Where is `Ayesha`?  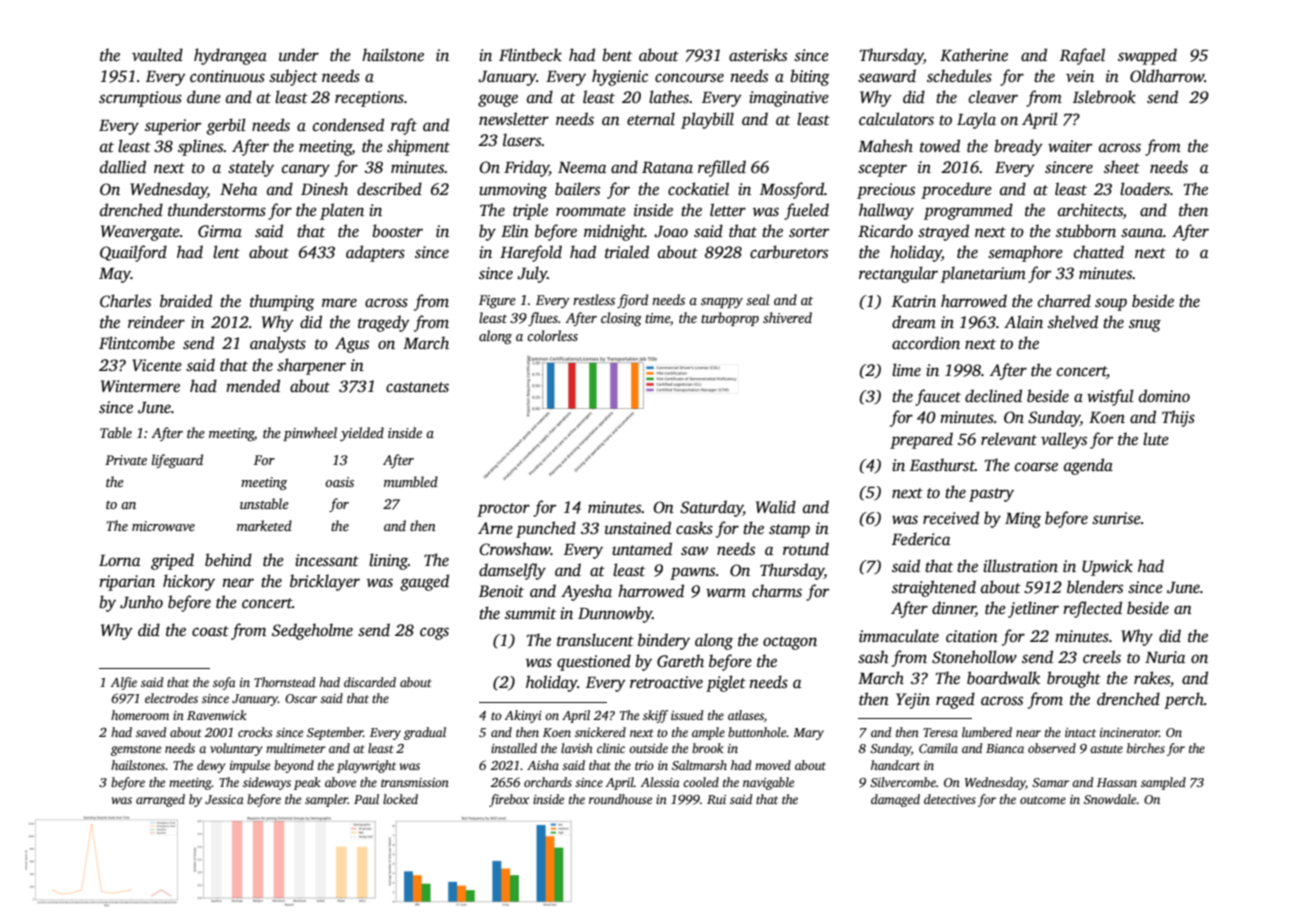
Ayesha is located at coordinates (586, 592).
